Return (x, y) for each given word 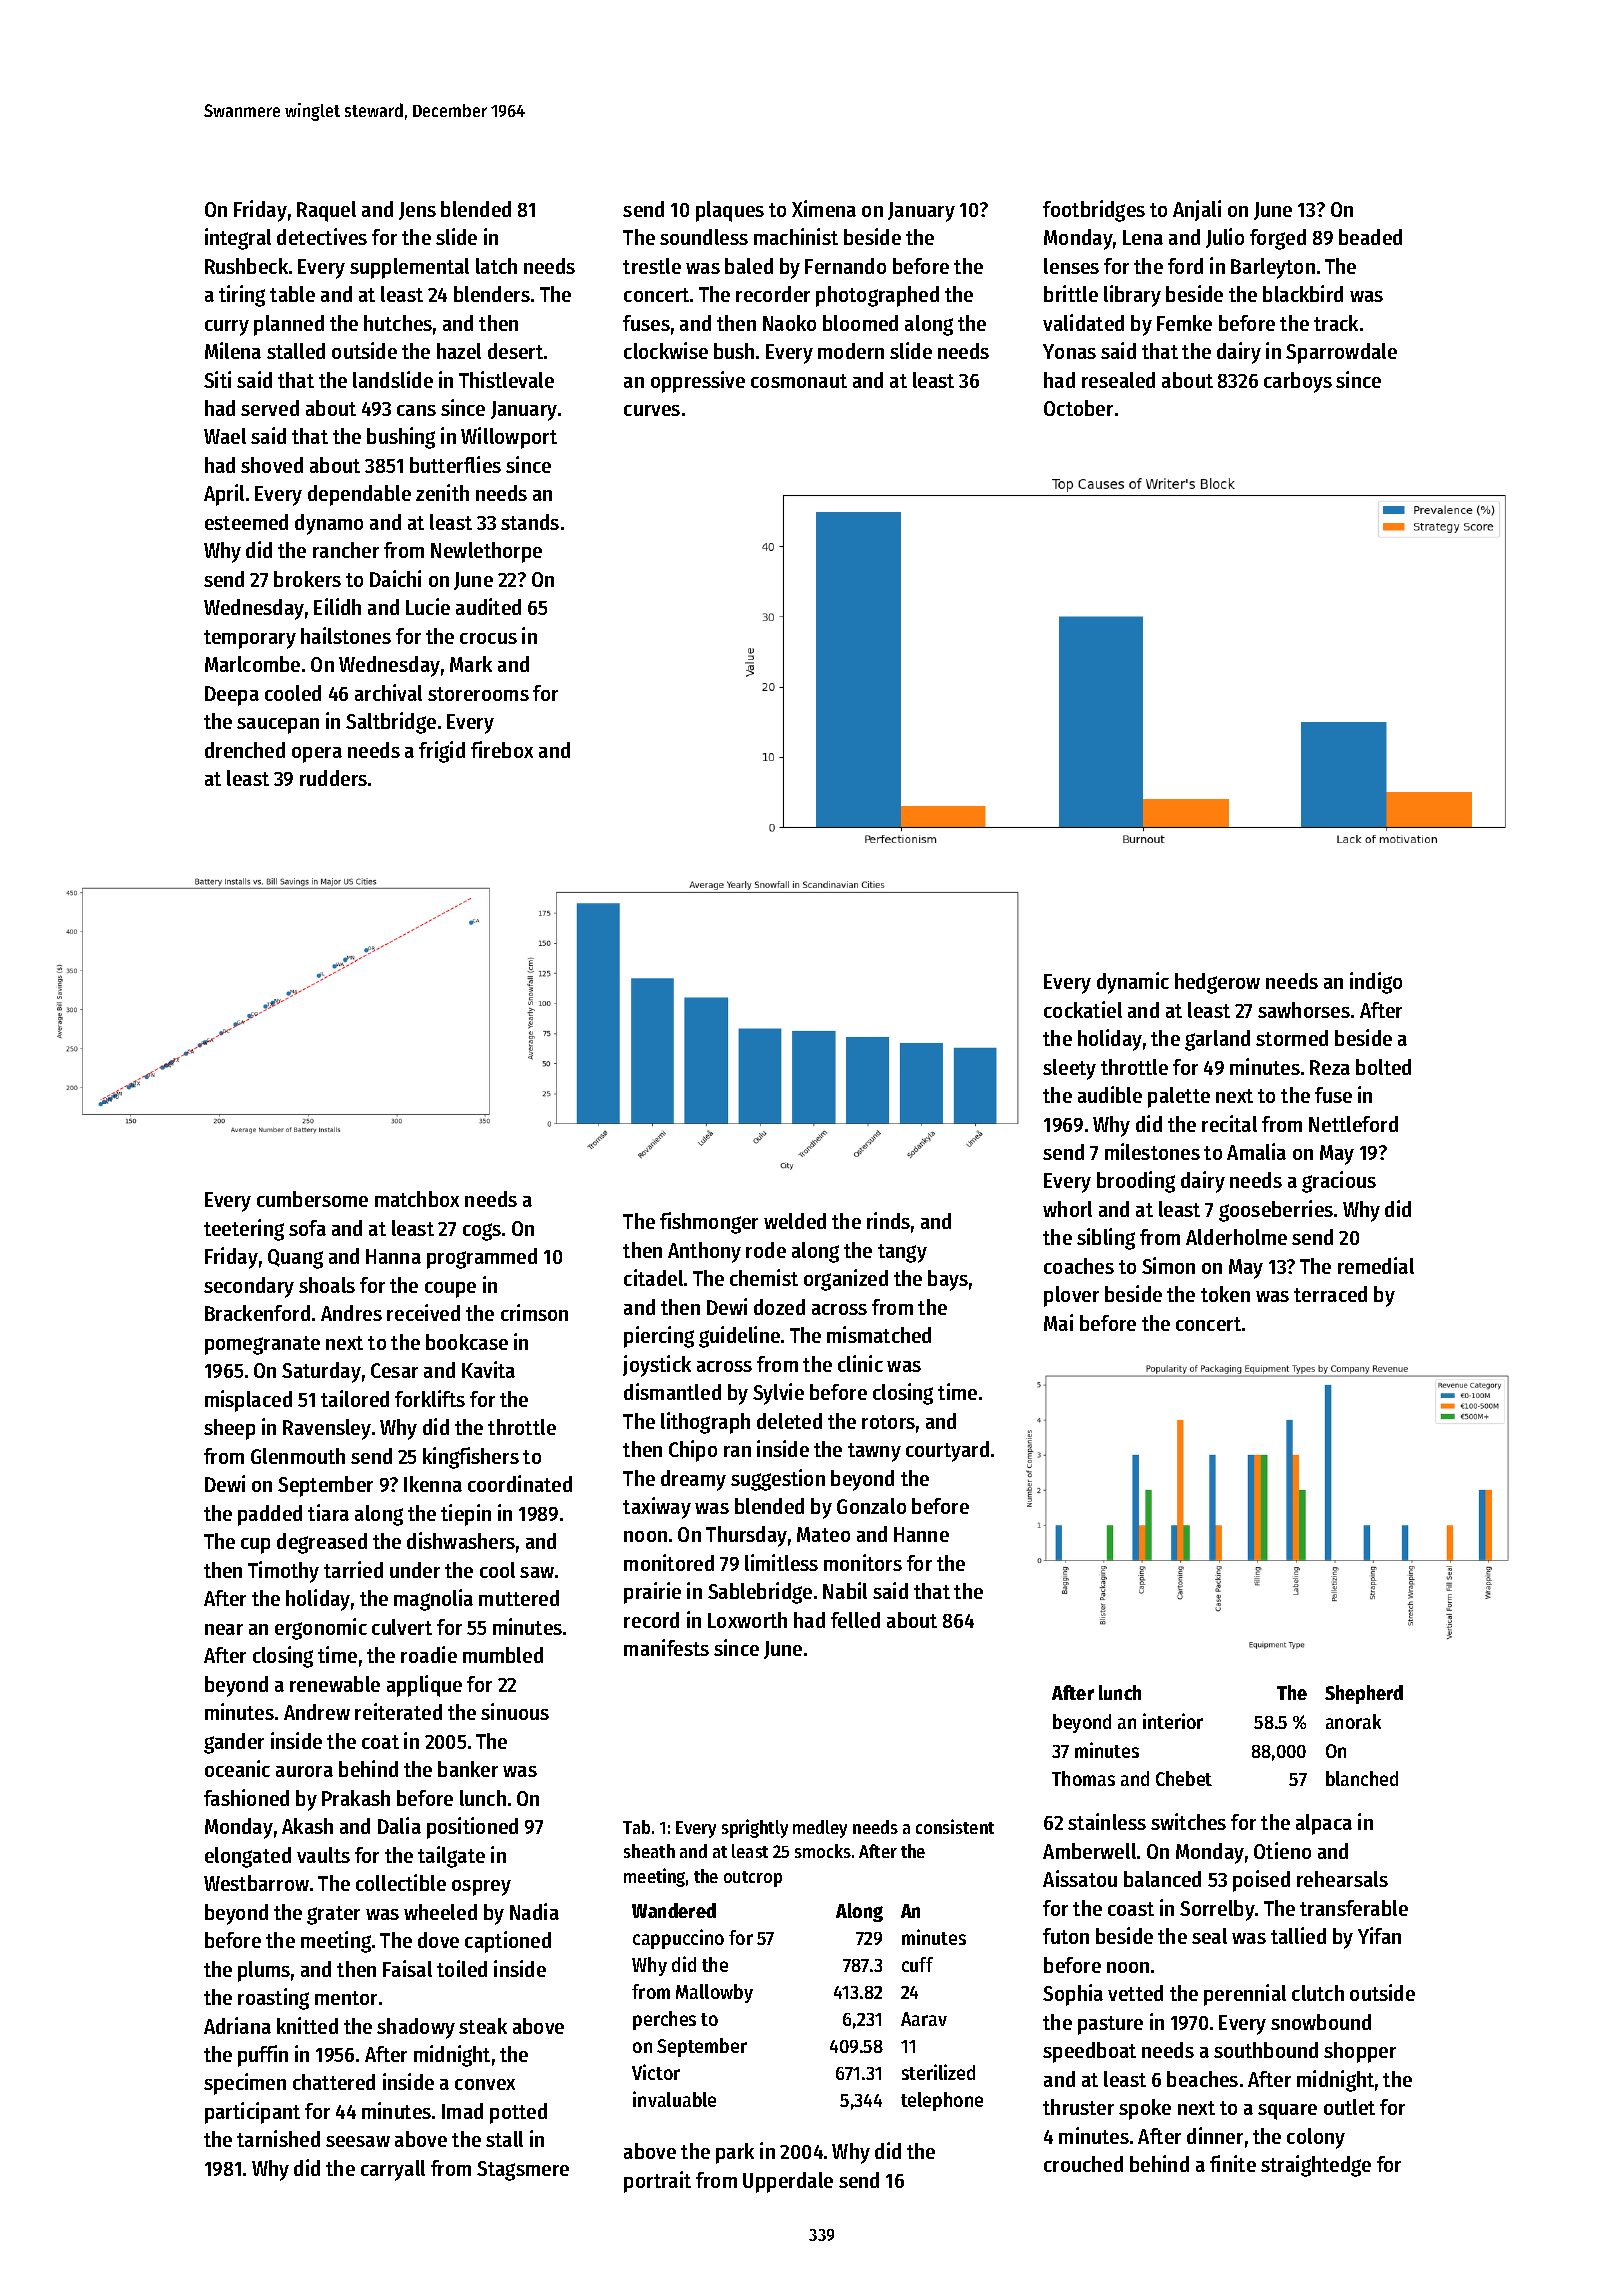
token (1225, 1294)
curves (652, 410)
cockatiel (1083, 1009)
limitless (781, 1562)
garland (1217, 1040)
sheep (229, 1429)
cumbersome (312, 1199)
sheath (649, 1851)
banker (468, 1769)
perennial (1245, 1995)
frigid (442, 752)
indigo (1376, 983)
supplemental (409, 268)
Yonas (1069, 351)
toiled (462, 1968)
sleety (1069, 1069)
